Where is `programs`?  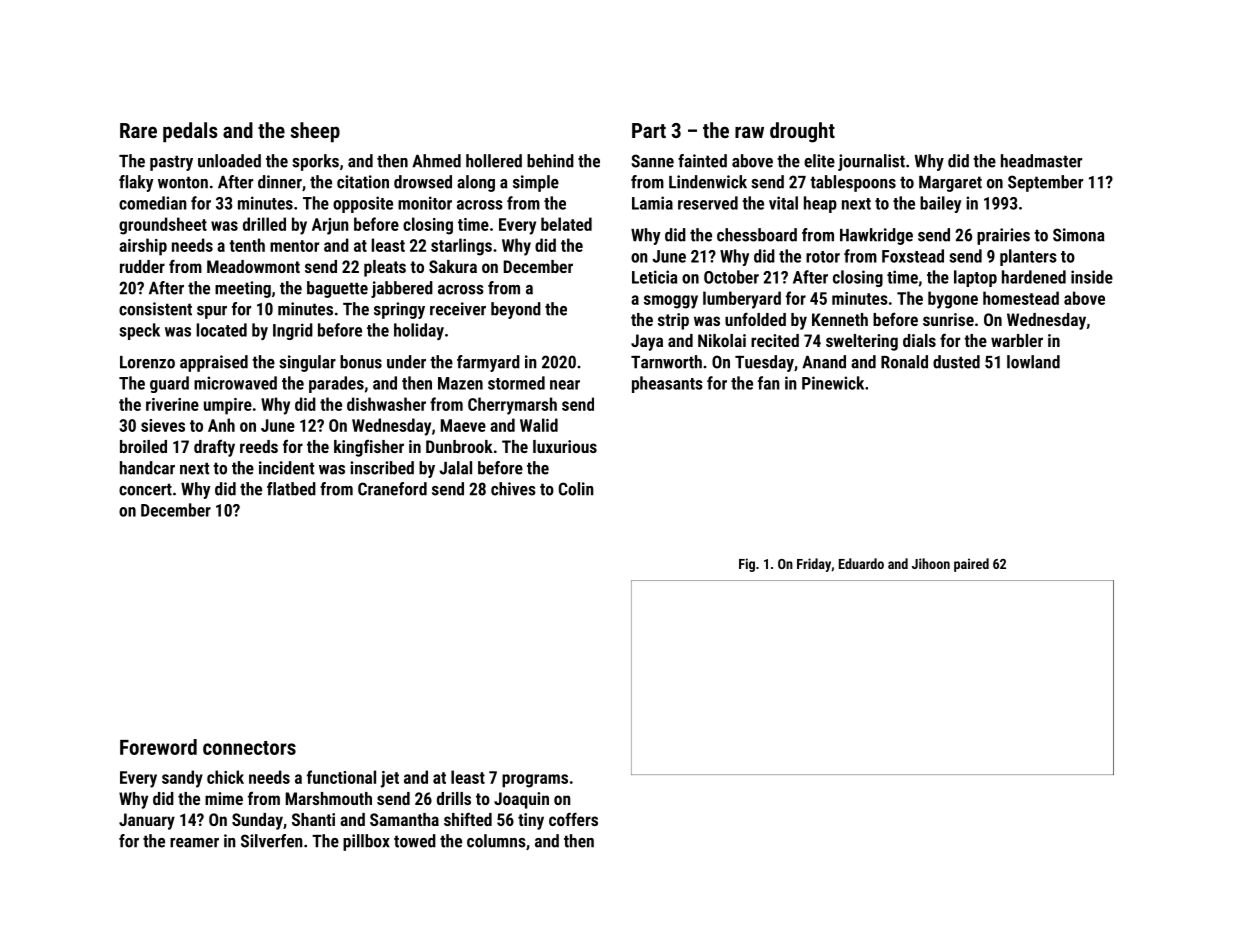 programs is located at coordinates (535, 781).
